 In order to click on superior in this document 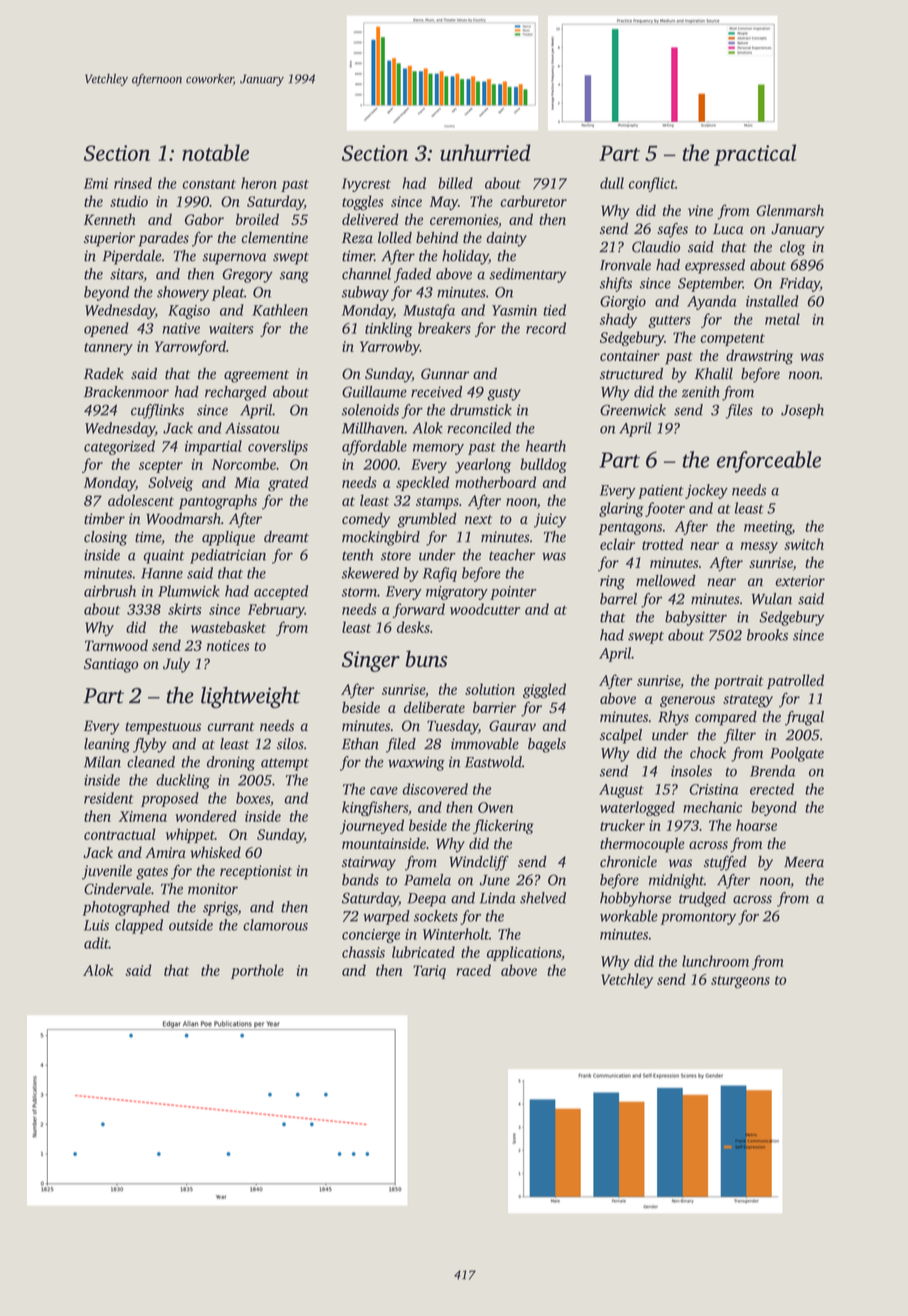, I will do `click(109, 239)`.
